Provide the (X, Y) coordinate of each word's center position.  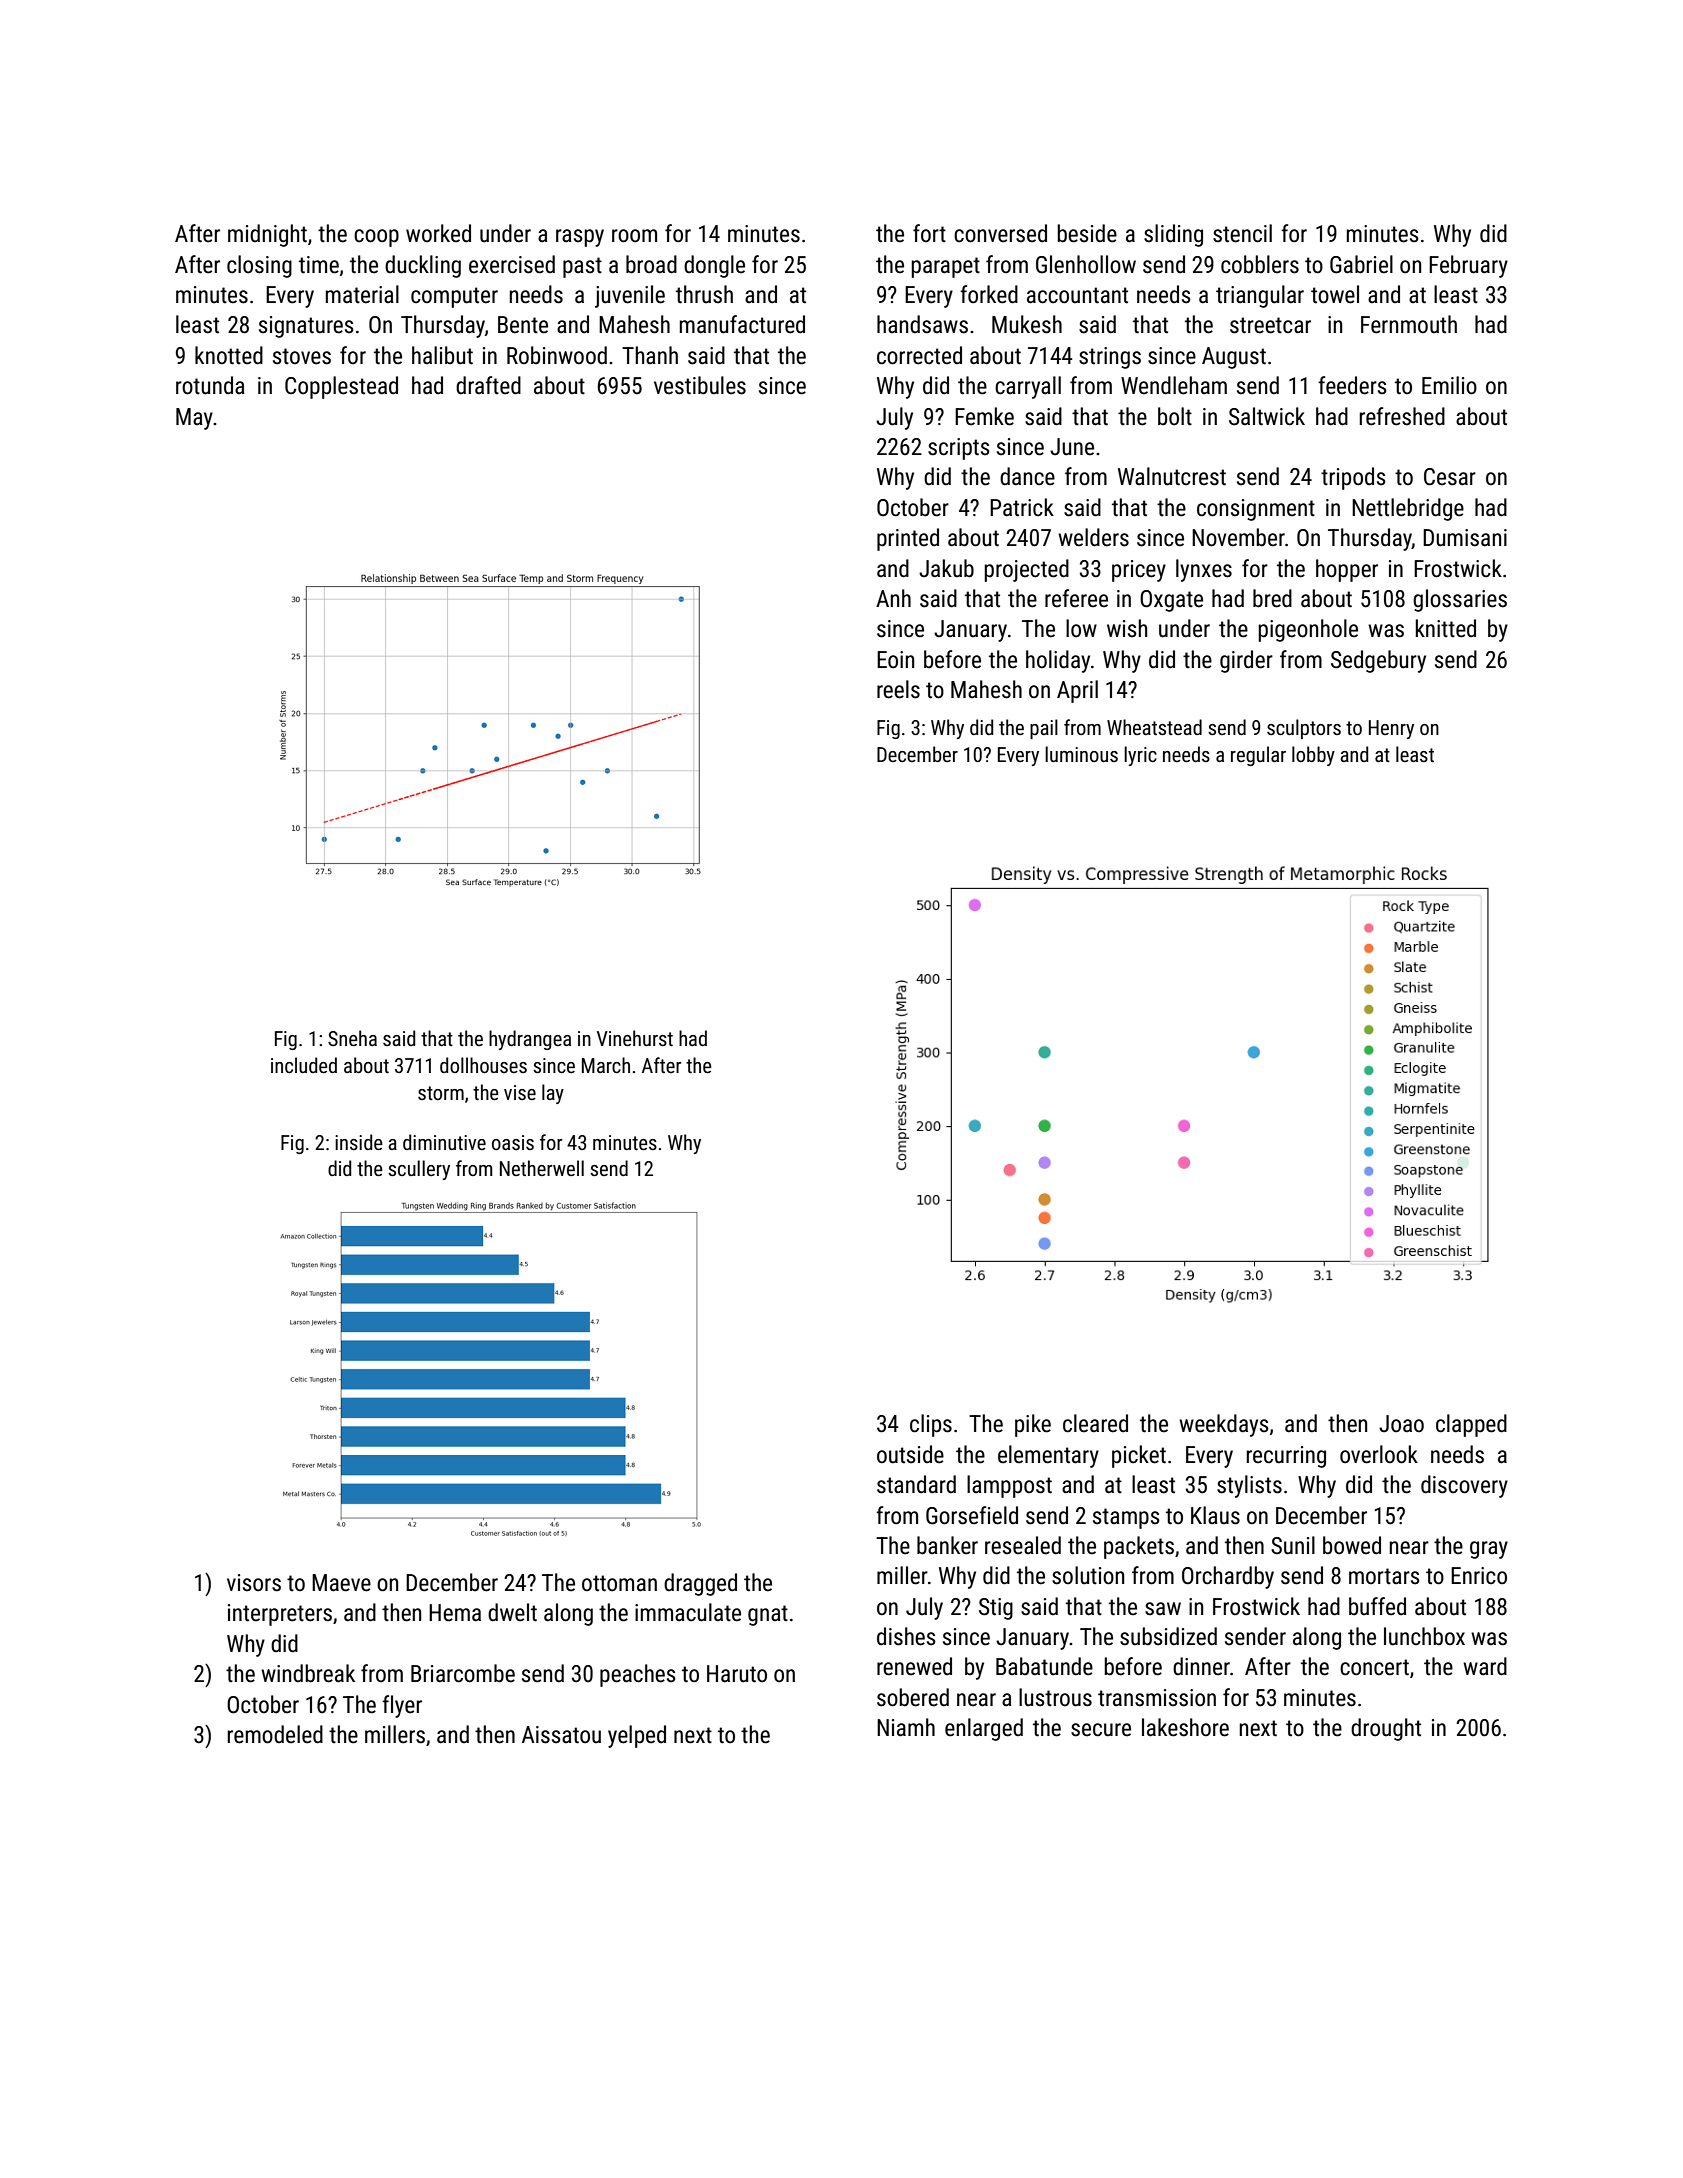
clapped (1471, 1425)
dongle (714, 266)
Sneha (352, 1038)
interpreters (280, 1615)
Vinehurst (635, 1038)
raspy (580, 238)
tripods (1353, 478)
